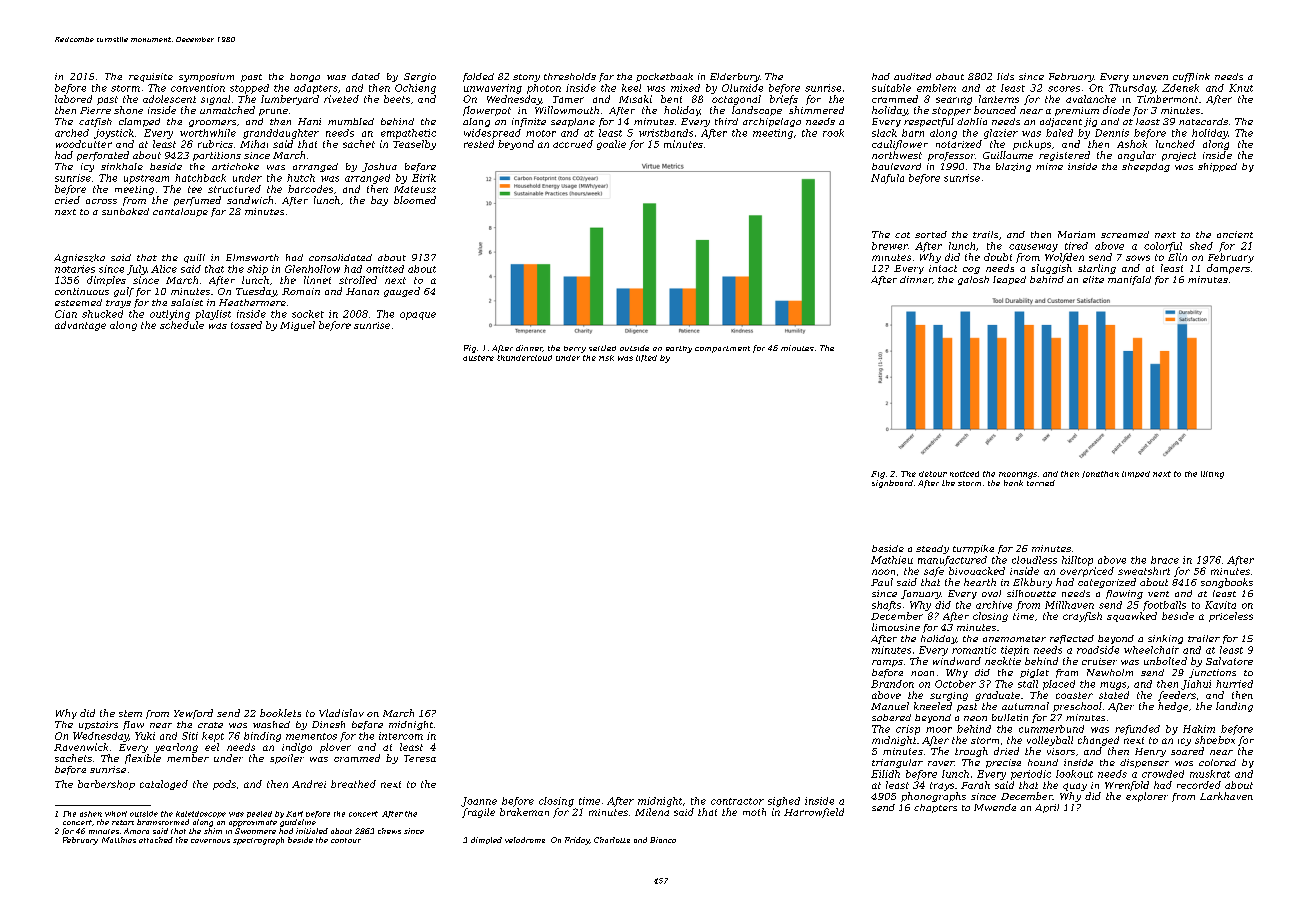 This image has width=1308, height=924. I want to click on stem, so click(130, 713).
